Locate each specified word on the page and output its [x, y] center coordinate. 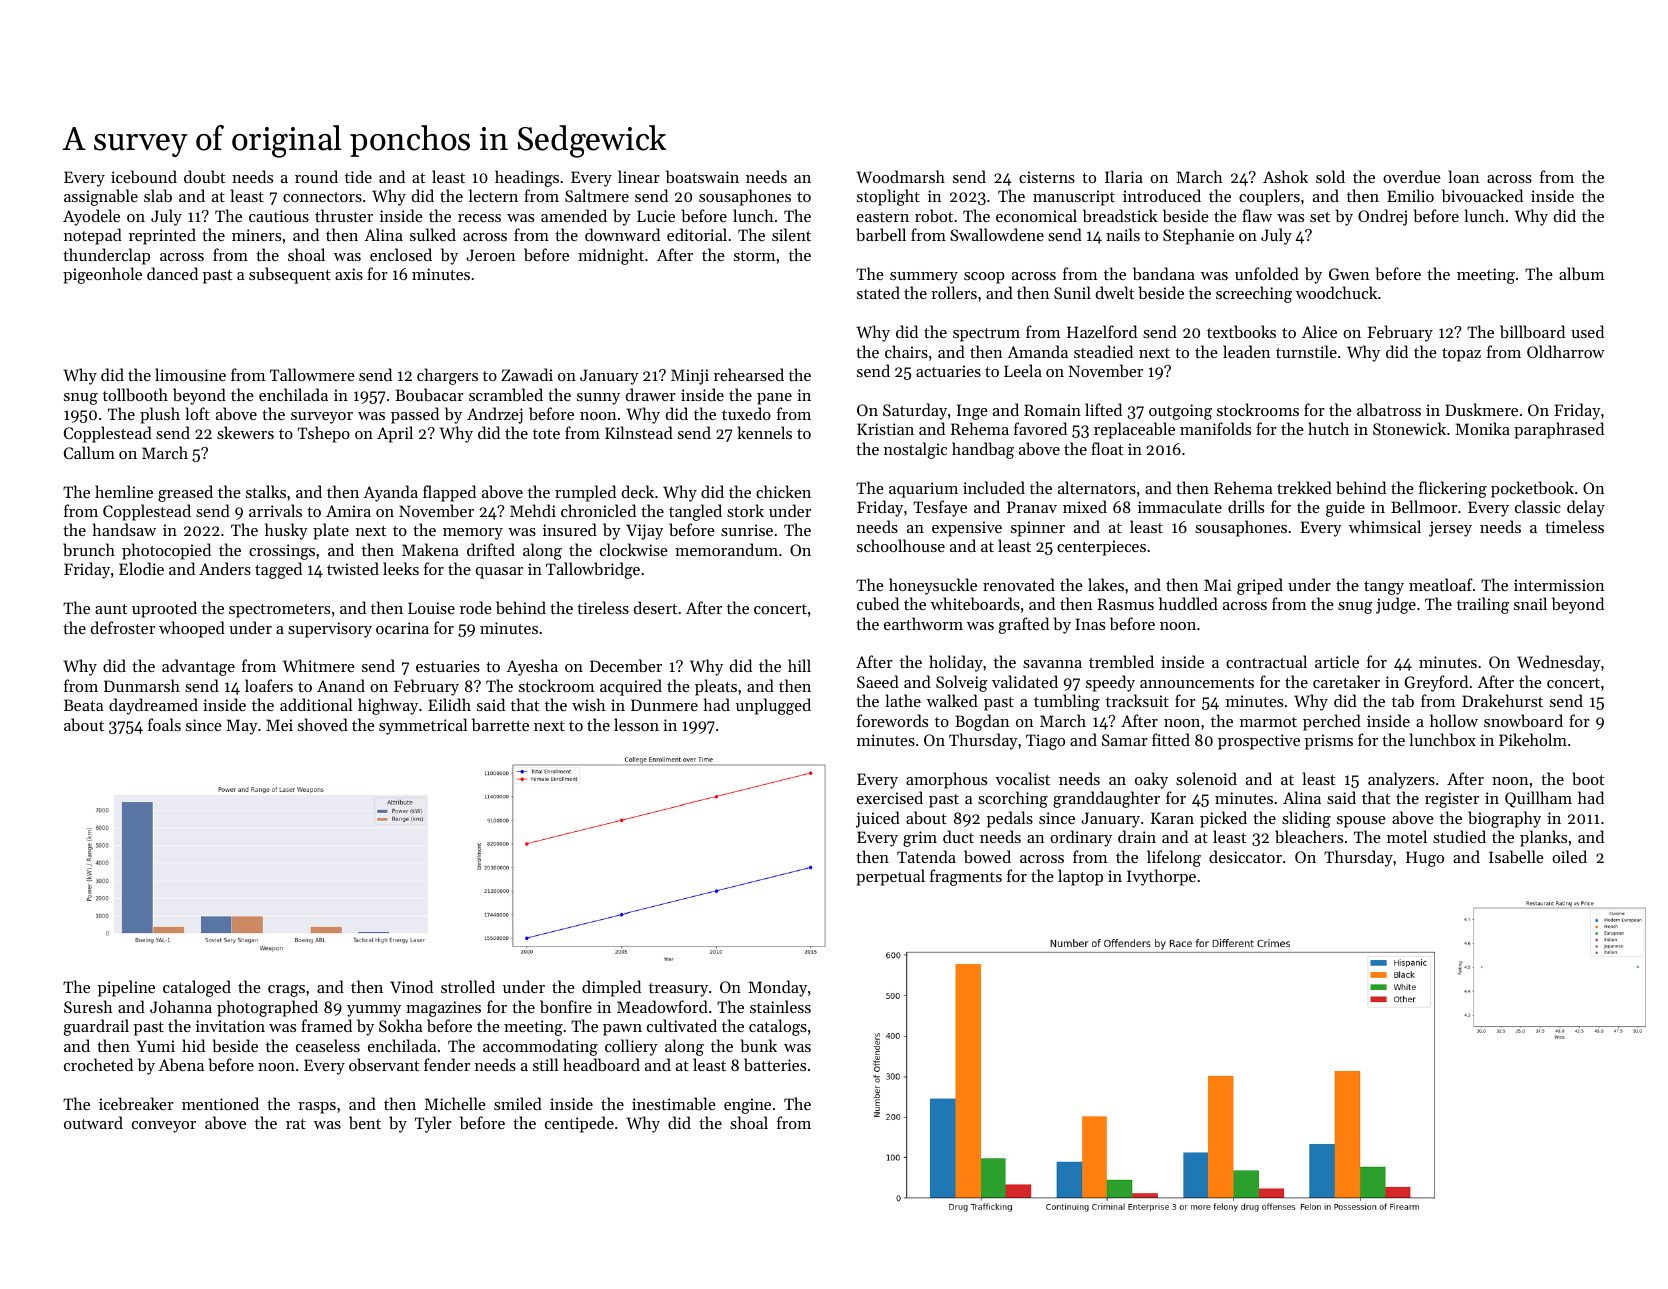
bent [365, 1122]
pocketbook [1532, 489]
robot [934, 215]
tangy [1384, 588]
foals [164, 724]
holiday [956, 663]
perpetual [890, 877]
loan [1464, 176]
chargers [447, 376]
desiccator [1245, 856]
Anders [225, 568]
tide [358, 176]
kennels [764, 432]
